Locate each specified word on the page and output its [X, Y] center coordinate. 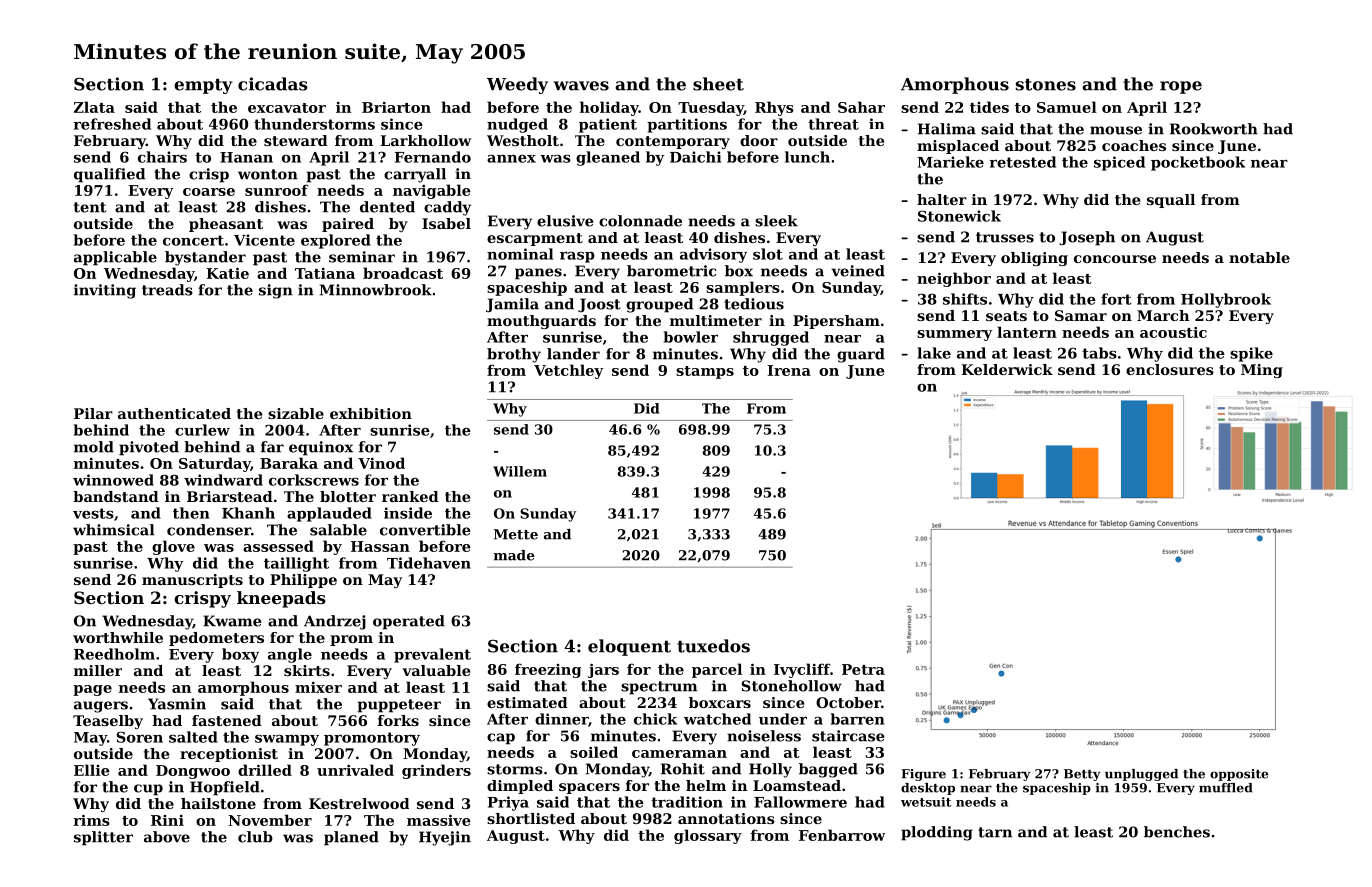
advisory [713, 255]
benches [1177, 832]
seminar [362, 257]
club [255, 837]
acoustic [1173, 332]
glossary [708, 836]
